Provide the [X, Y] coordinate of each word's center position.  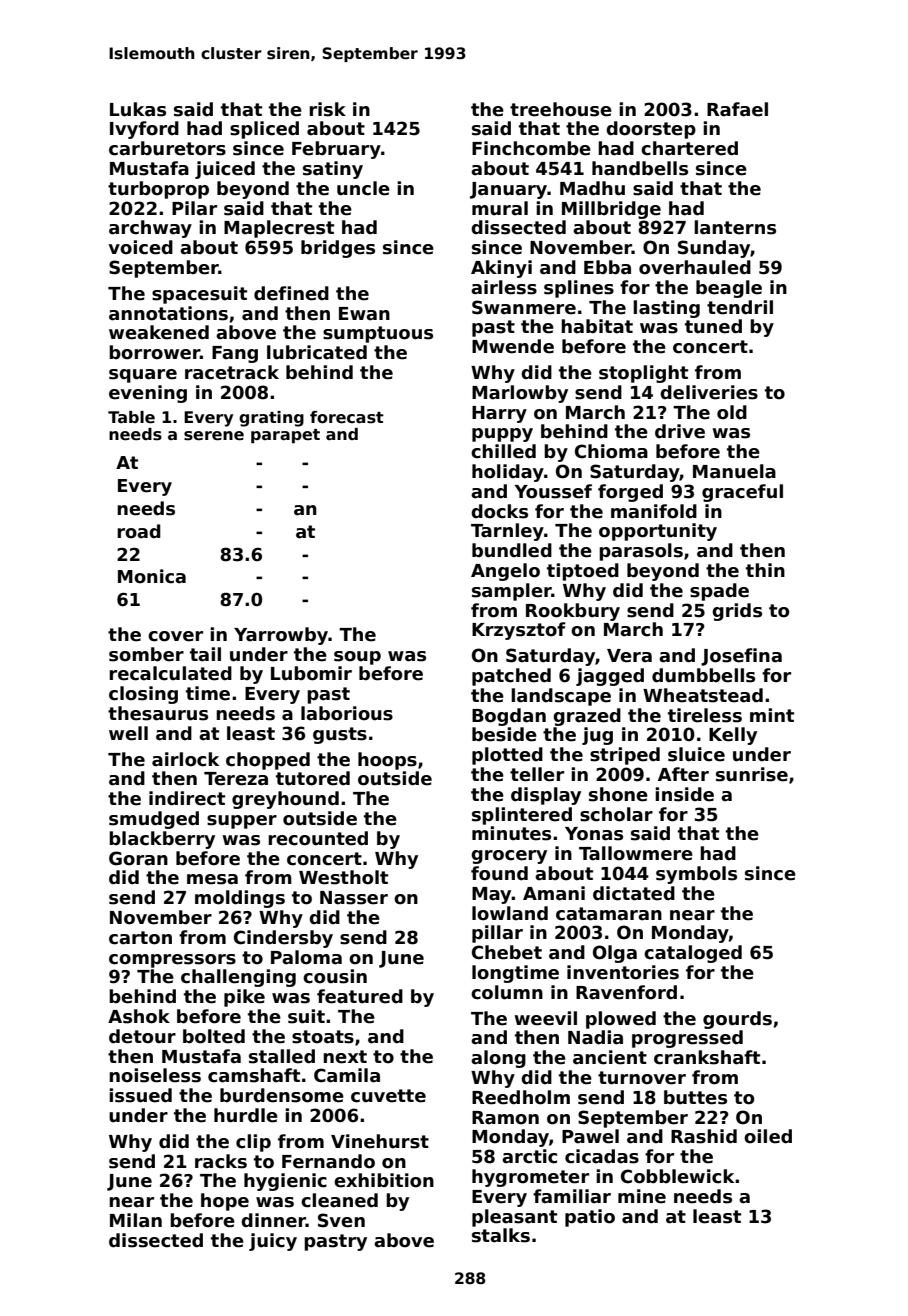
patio [590, 1218]
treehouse [561, 109]
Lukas [138, 109]
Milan [136, 1220]
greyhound [285, 800]
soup [357, 658]
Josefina [741, 657]
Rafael [737, 109]
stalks [501, 1235]
